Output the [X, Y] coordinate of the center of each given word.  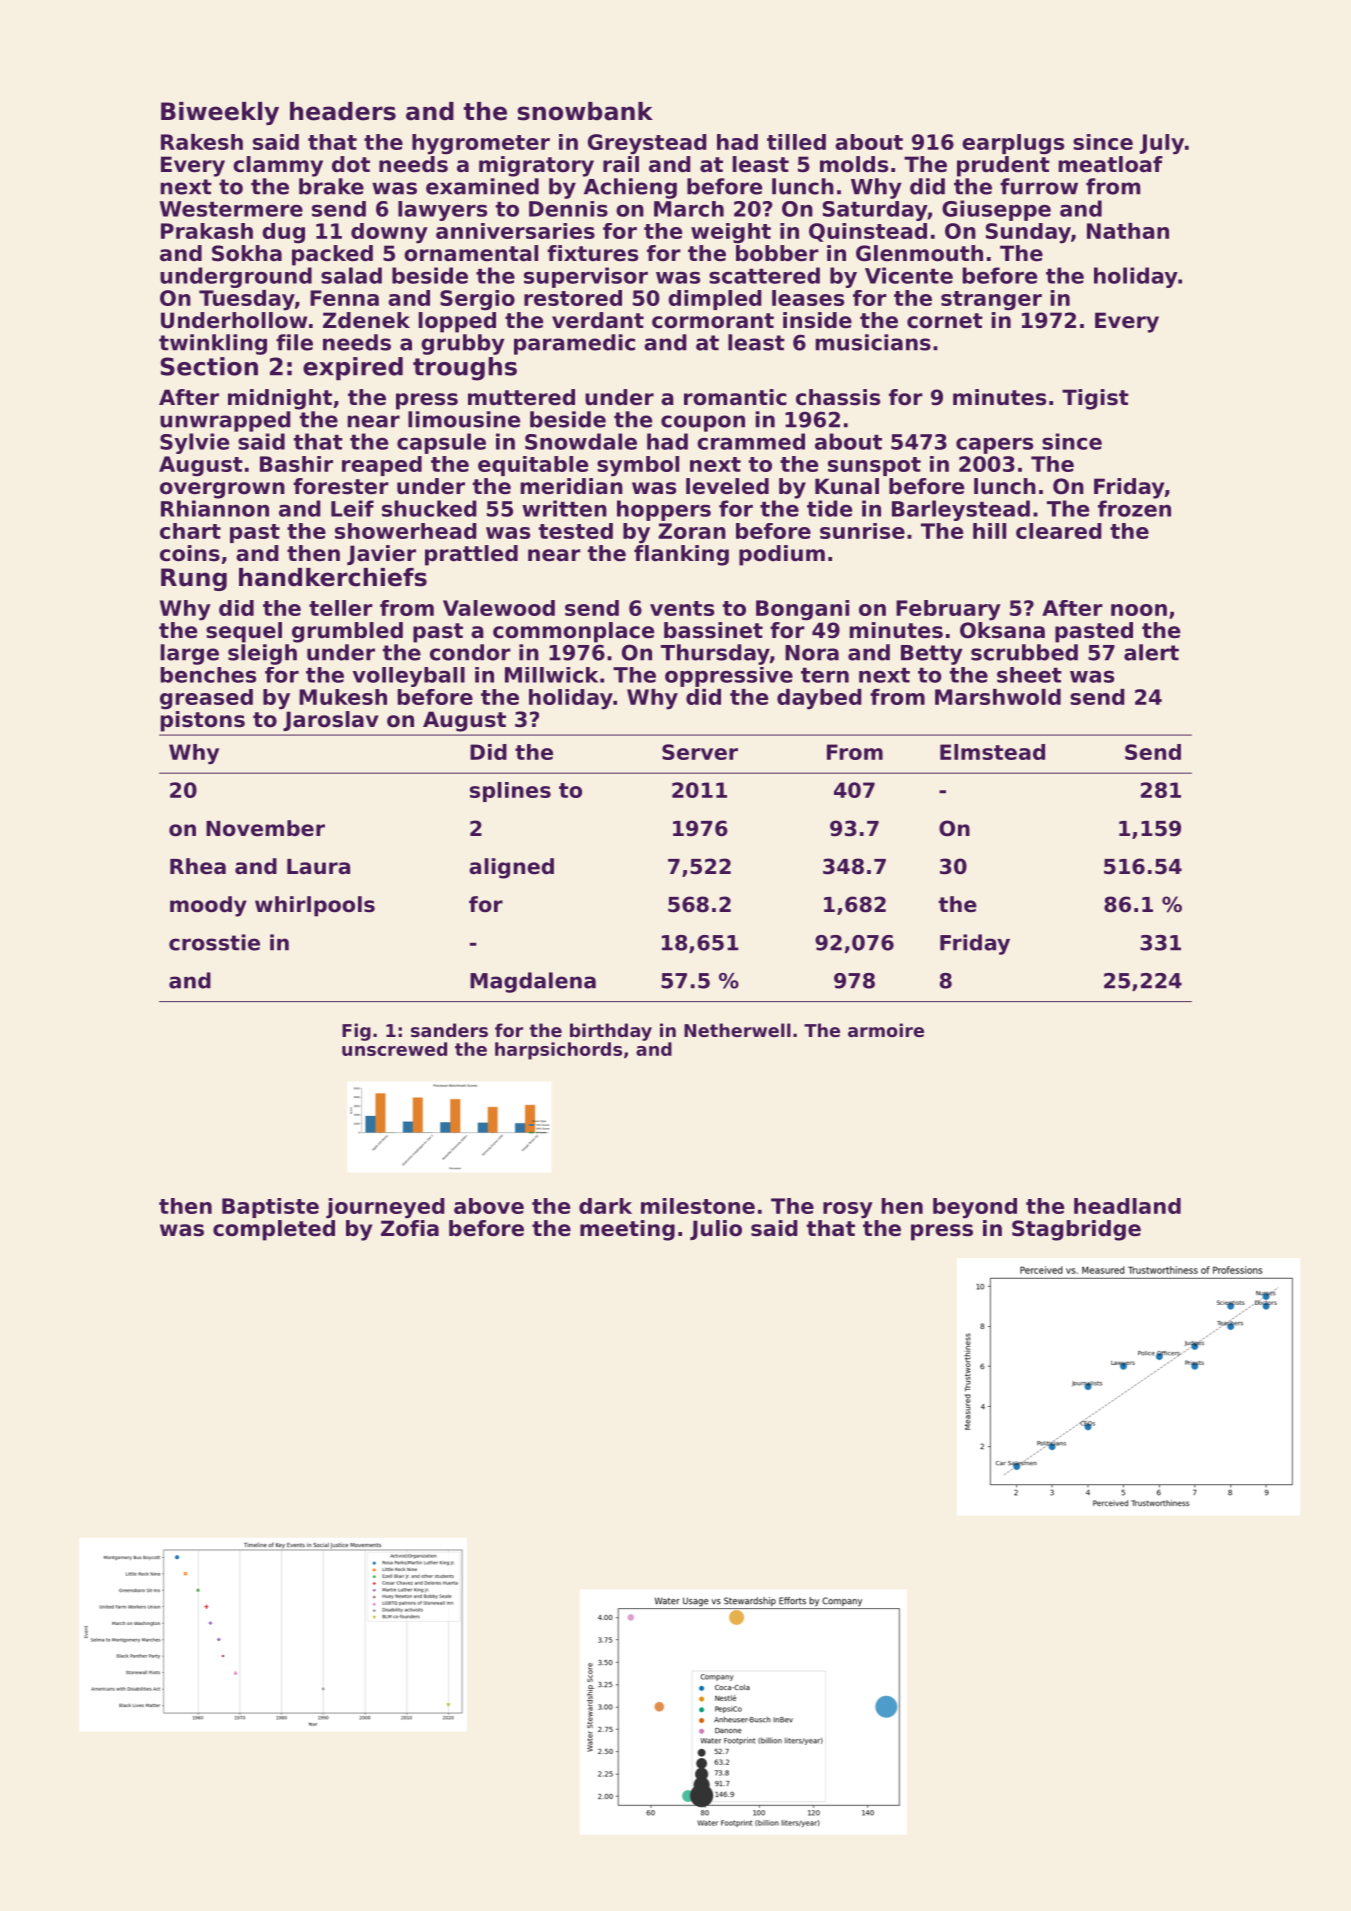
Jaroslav [331, 721]
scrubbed [1024, 652]
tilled [796, 142]
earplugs [1013, 144]
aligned [511, 868]
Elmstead [992, 752]
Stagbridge [1076, 1230]
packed [332, 255]
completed [274, 1230]
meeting [627, 1230]
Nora [812, 653]
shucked [429, 508]
